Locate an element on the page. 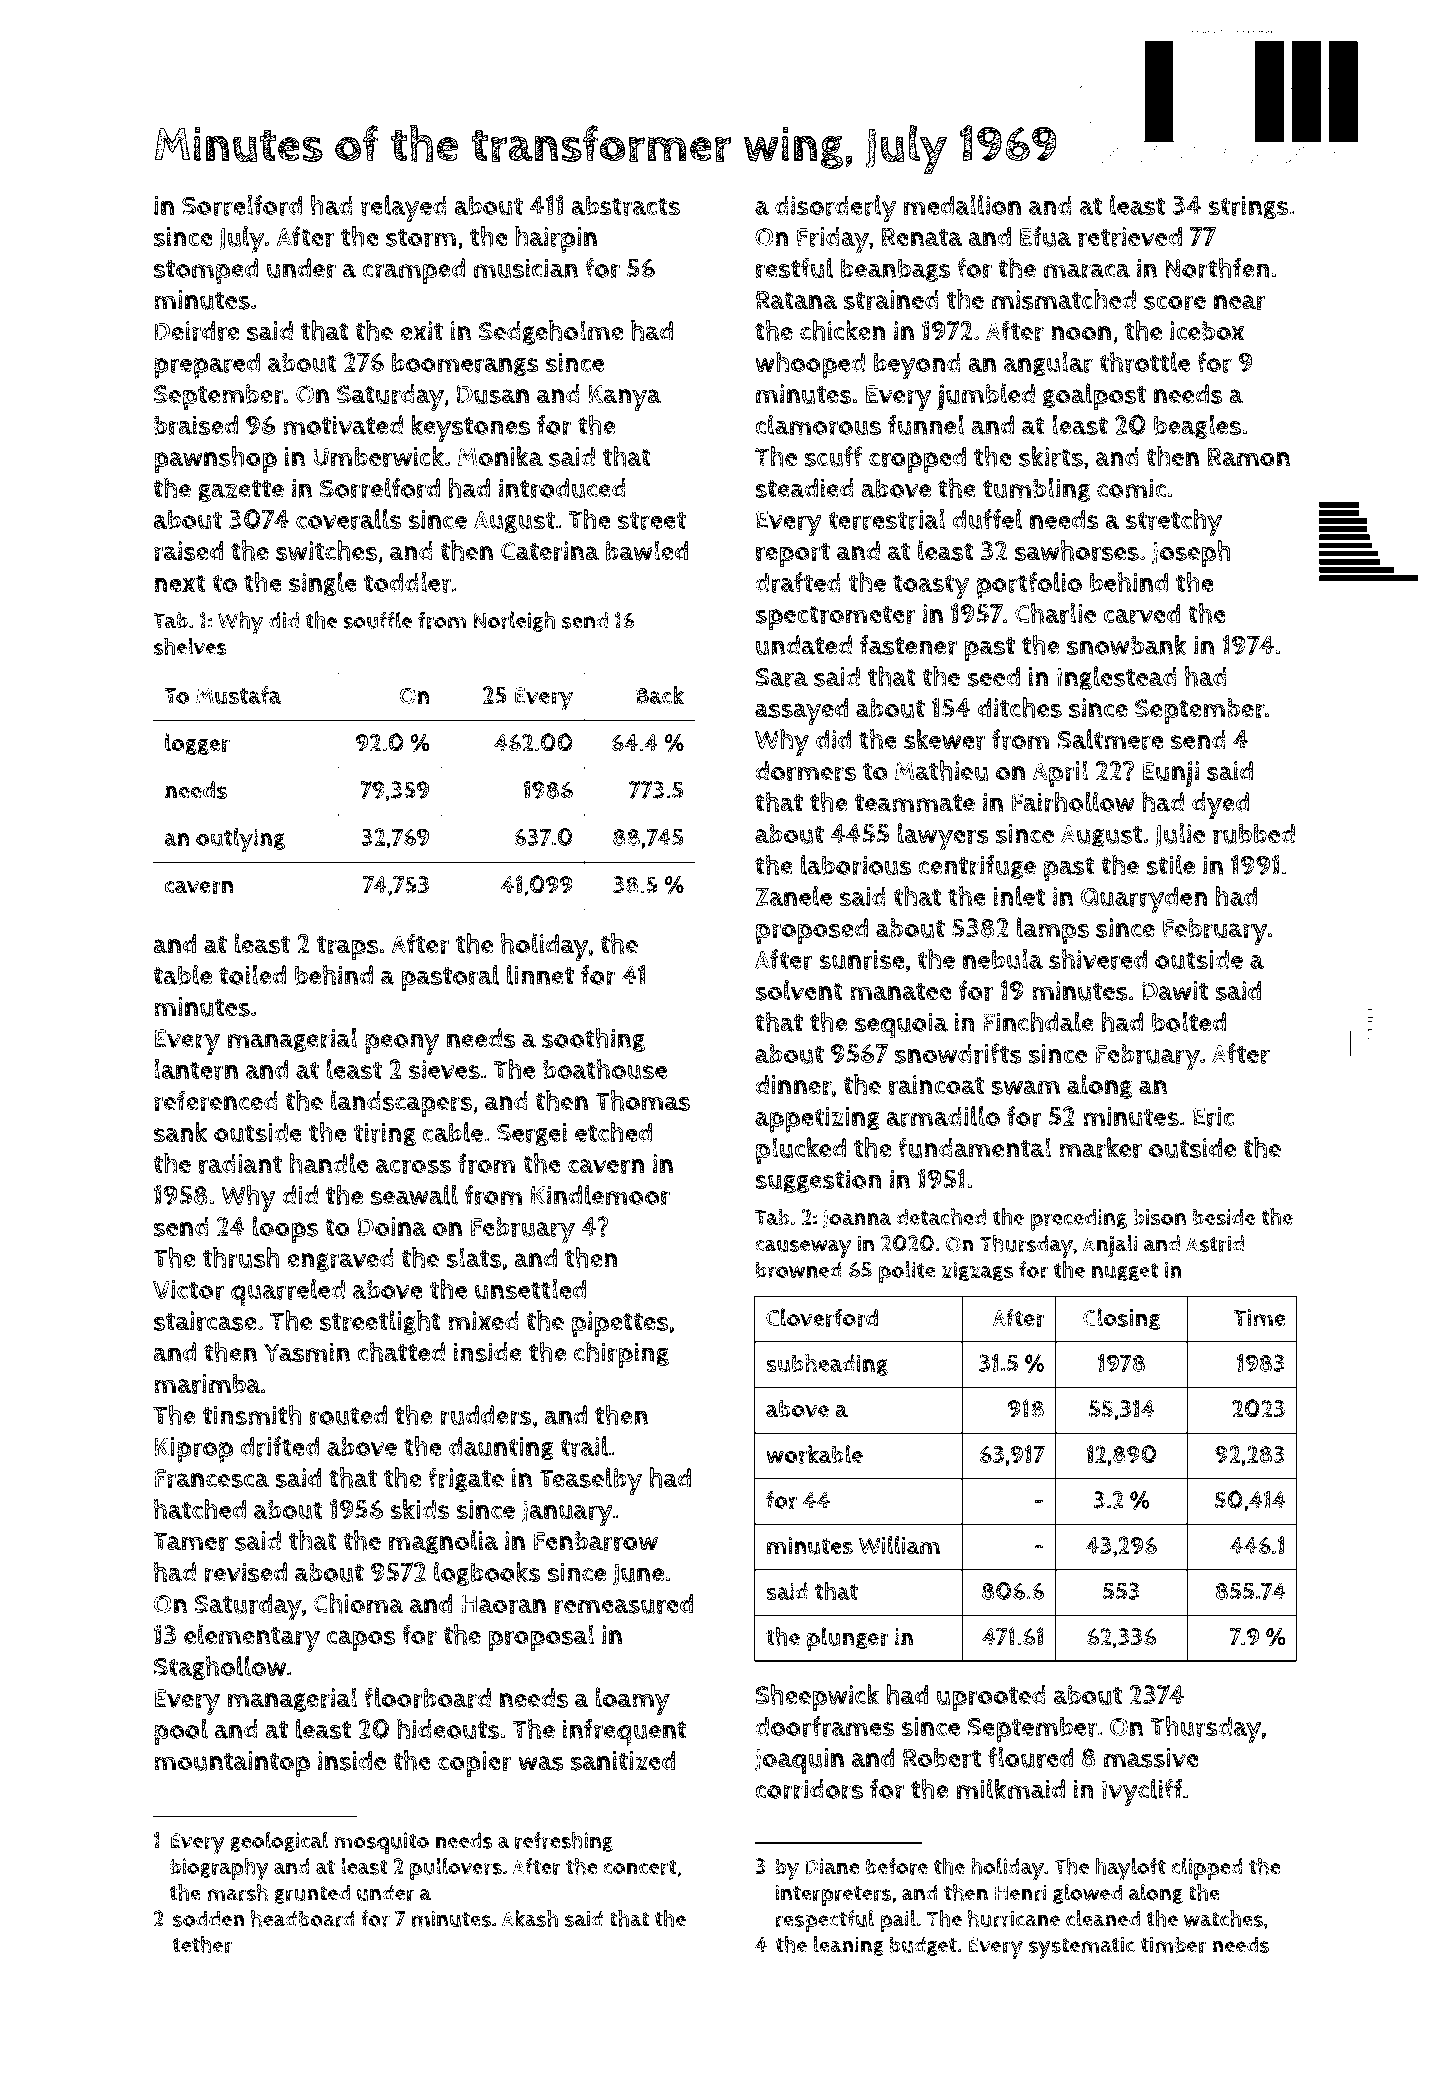 The width and height of the page is (1450, 2100). uprooted is located at coordinates (991, 1698).
